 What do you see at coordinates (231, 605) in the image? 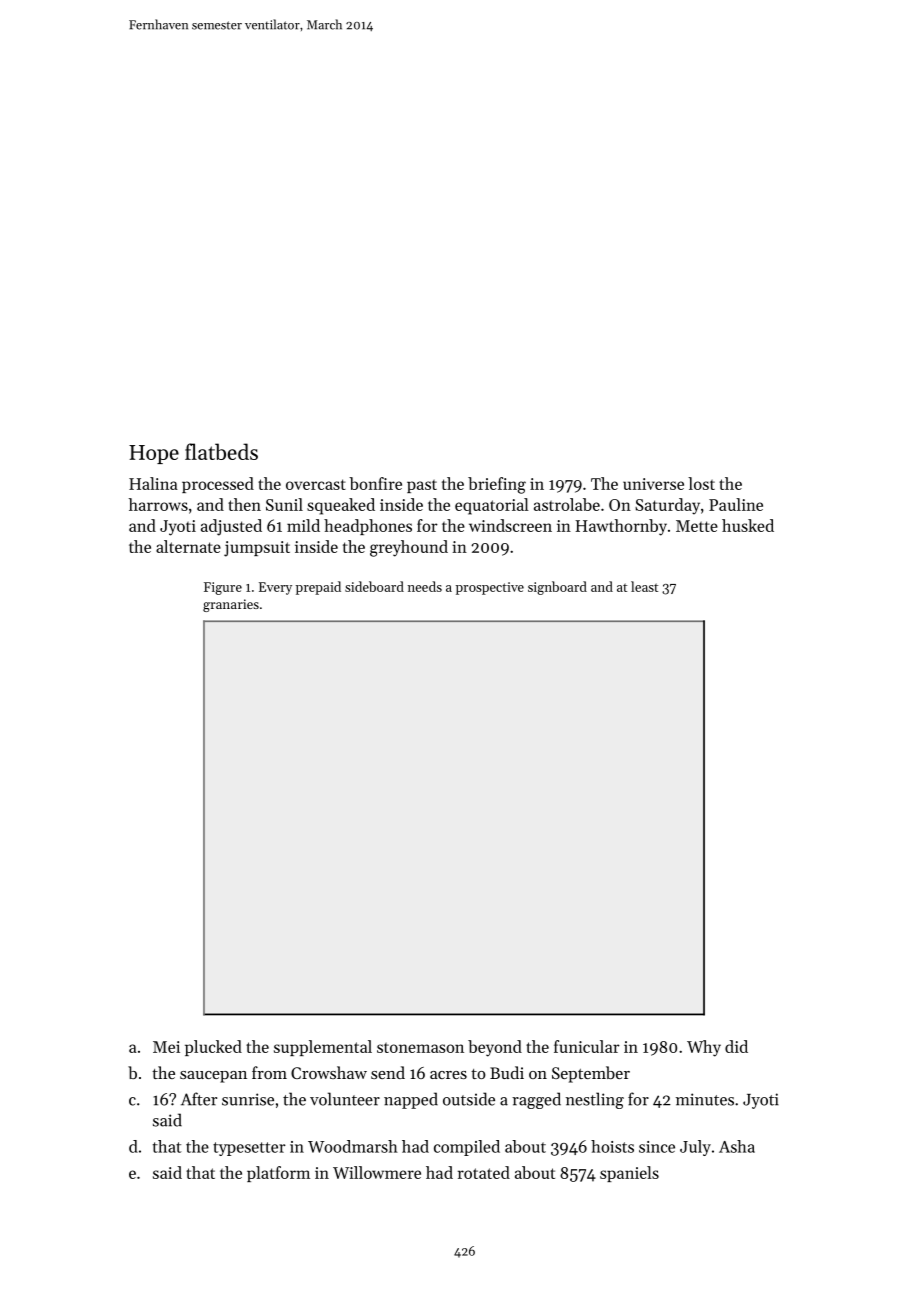
I see `granaries` at bounding box center [231, 605].
